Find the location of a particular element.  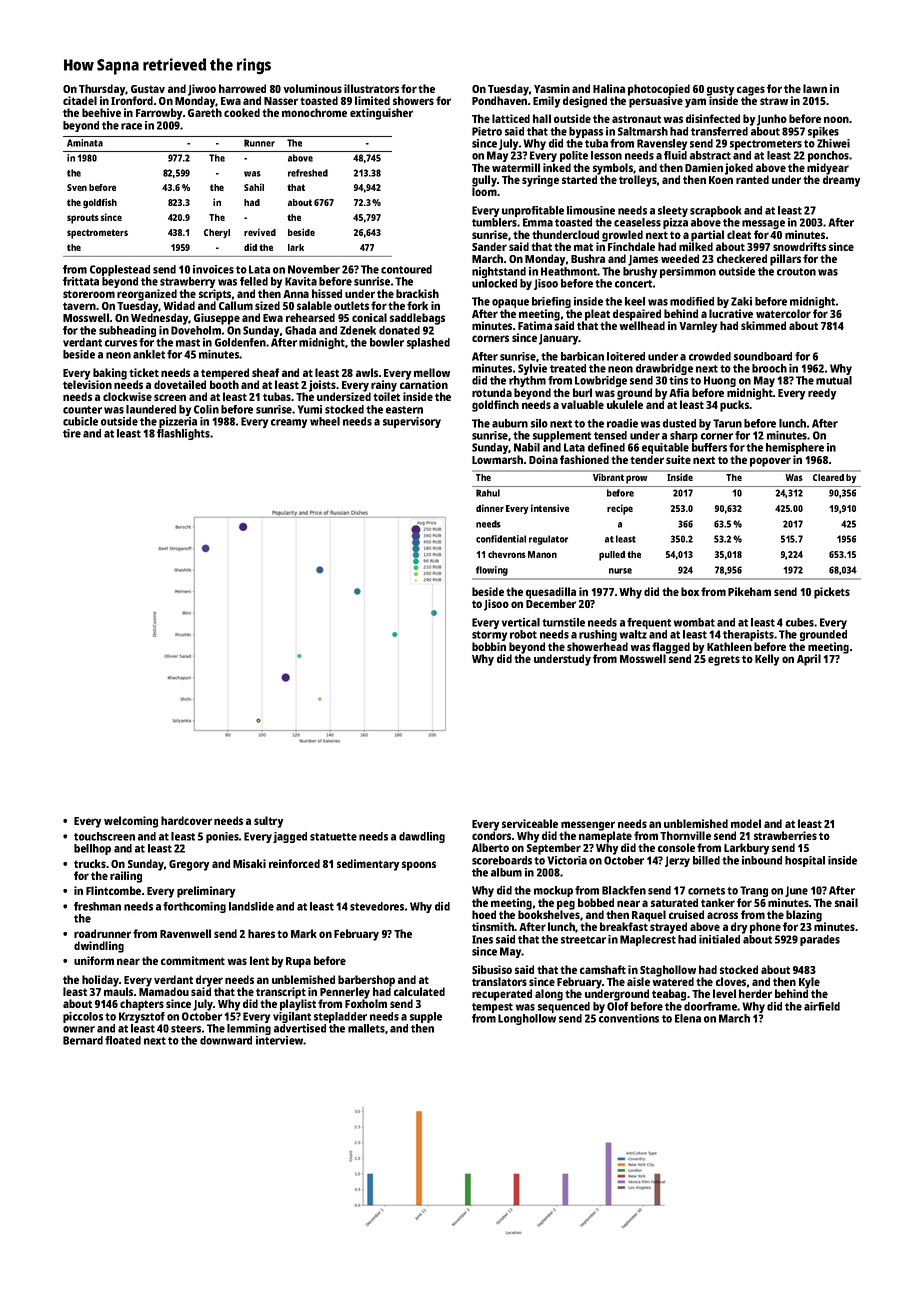

Krzysztof is located at coordinates (142, 1017).
